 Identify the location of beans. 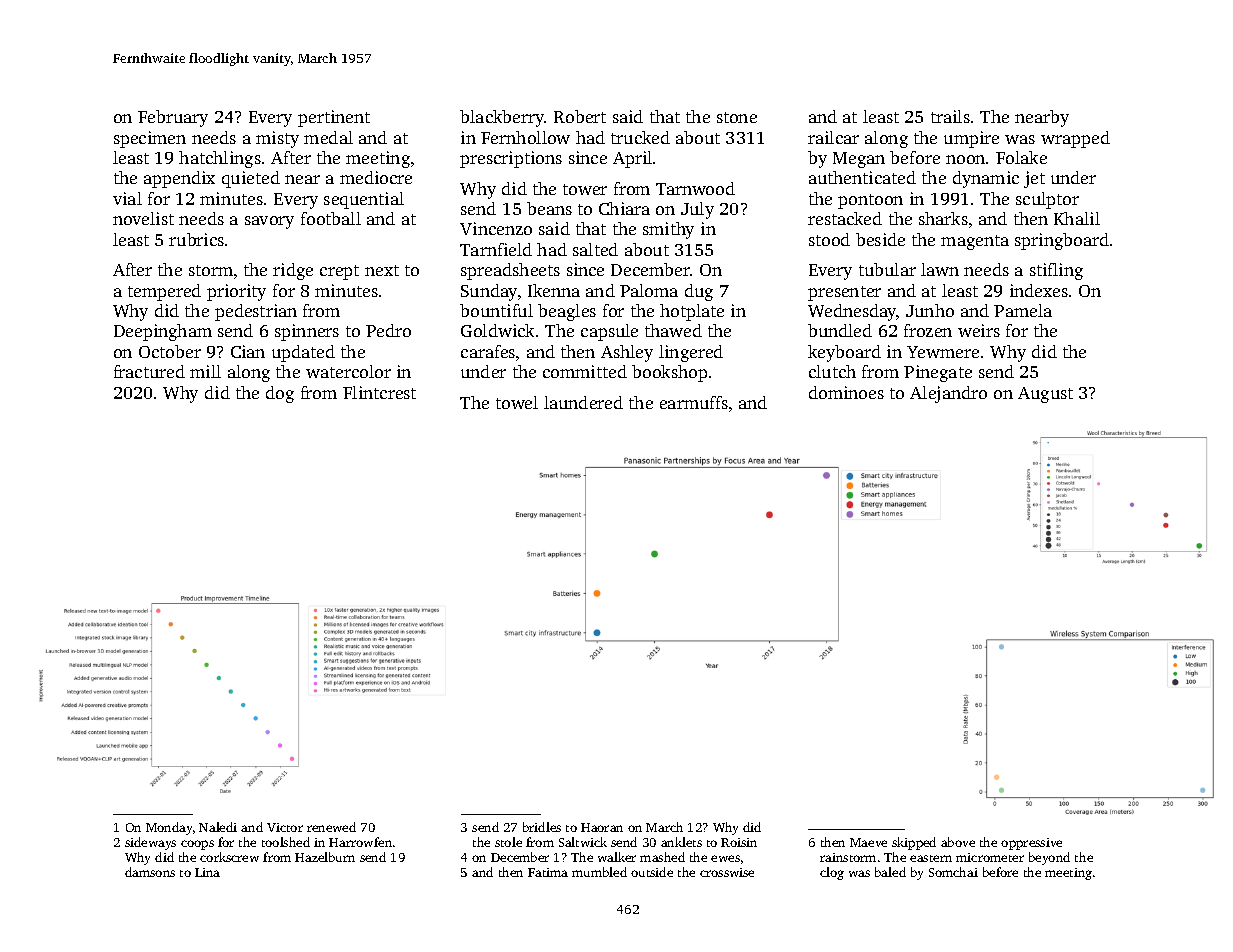
(549, 208).
